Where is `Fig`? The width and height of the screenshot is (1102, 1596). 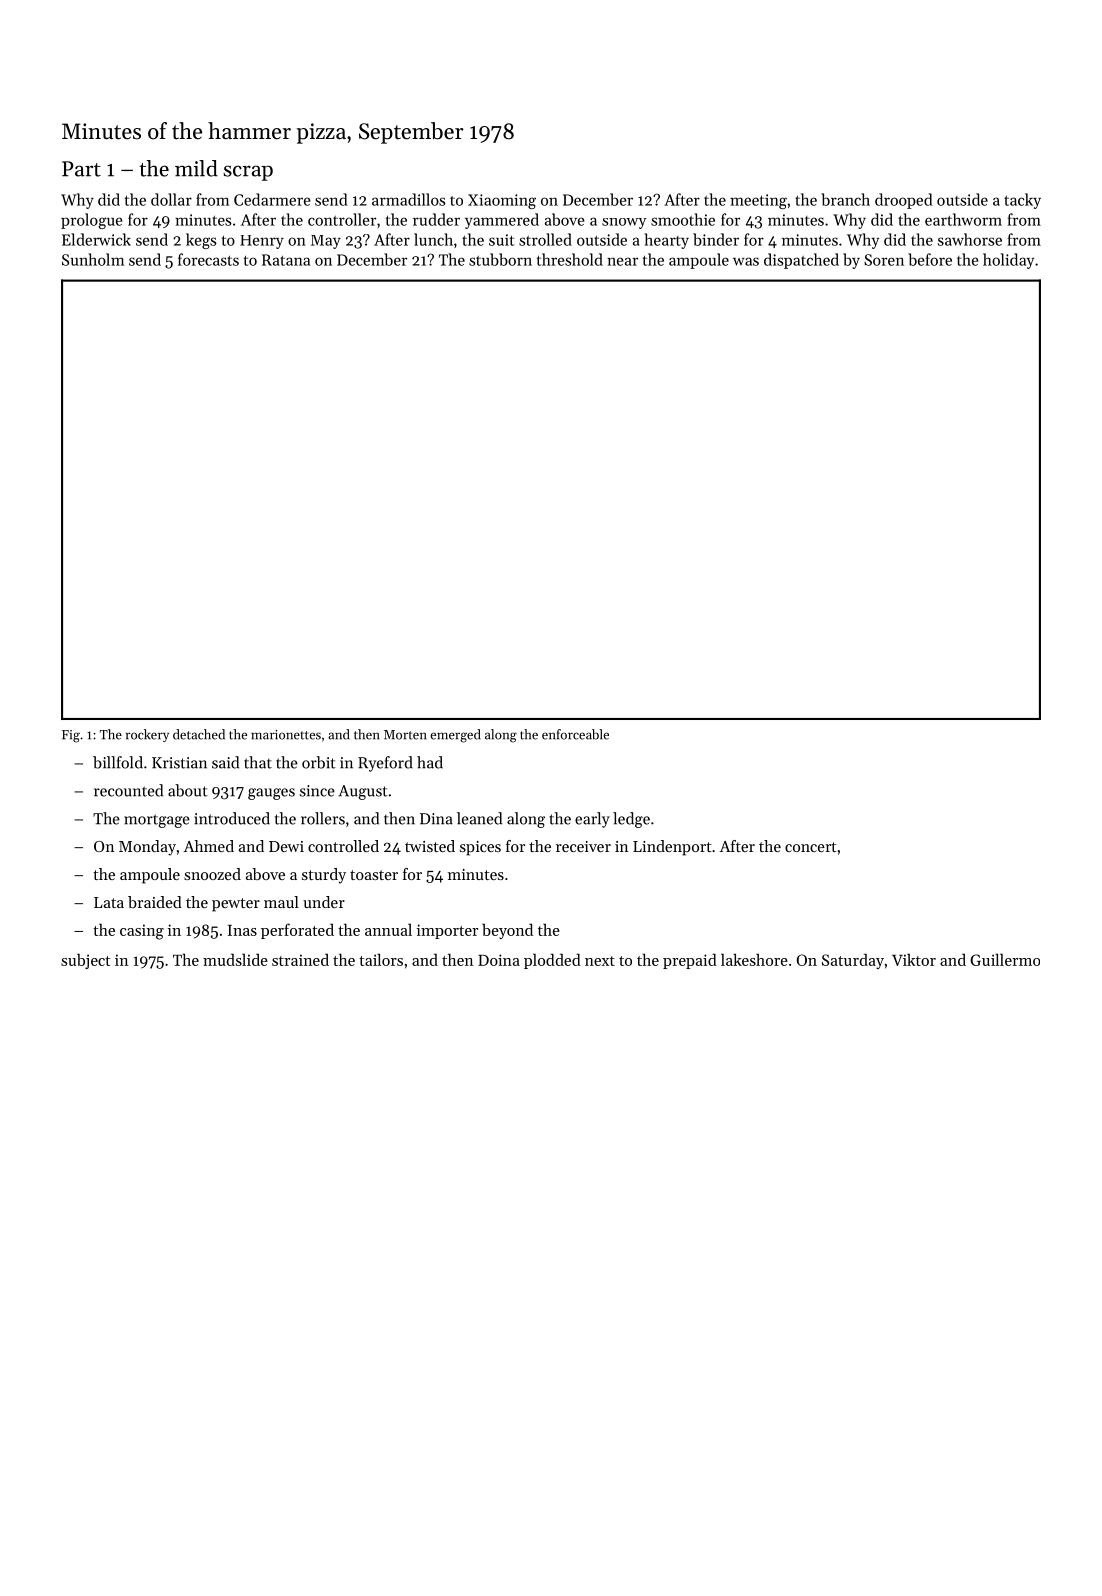 Fig is located at coordinates (71, 736).
